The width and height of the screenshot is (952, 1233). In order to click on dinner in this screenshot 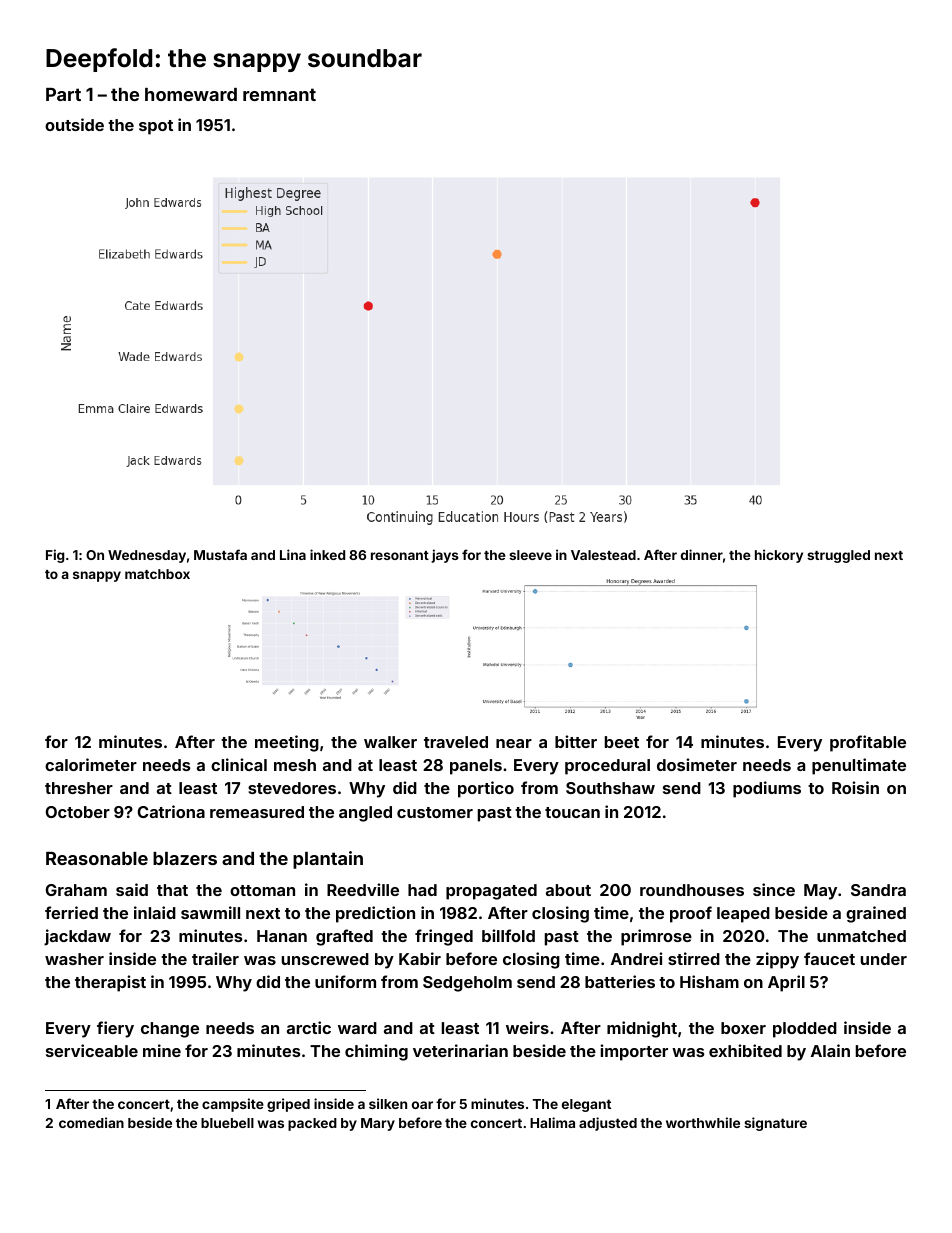, I will do `click(702, 554)`.
